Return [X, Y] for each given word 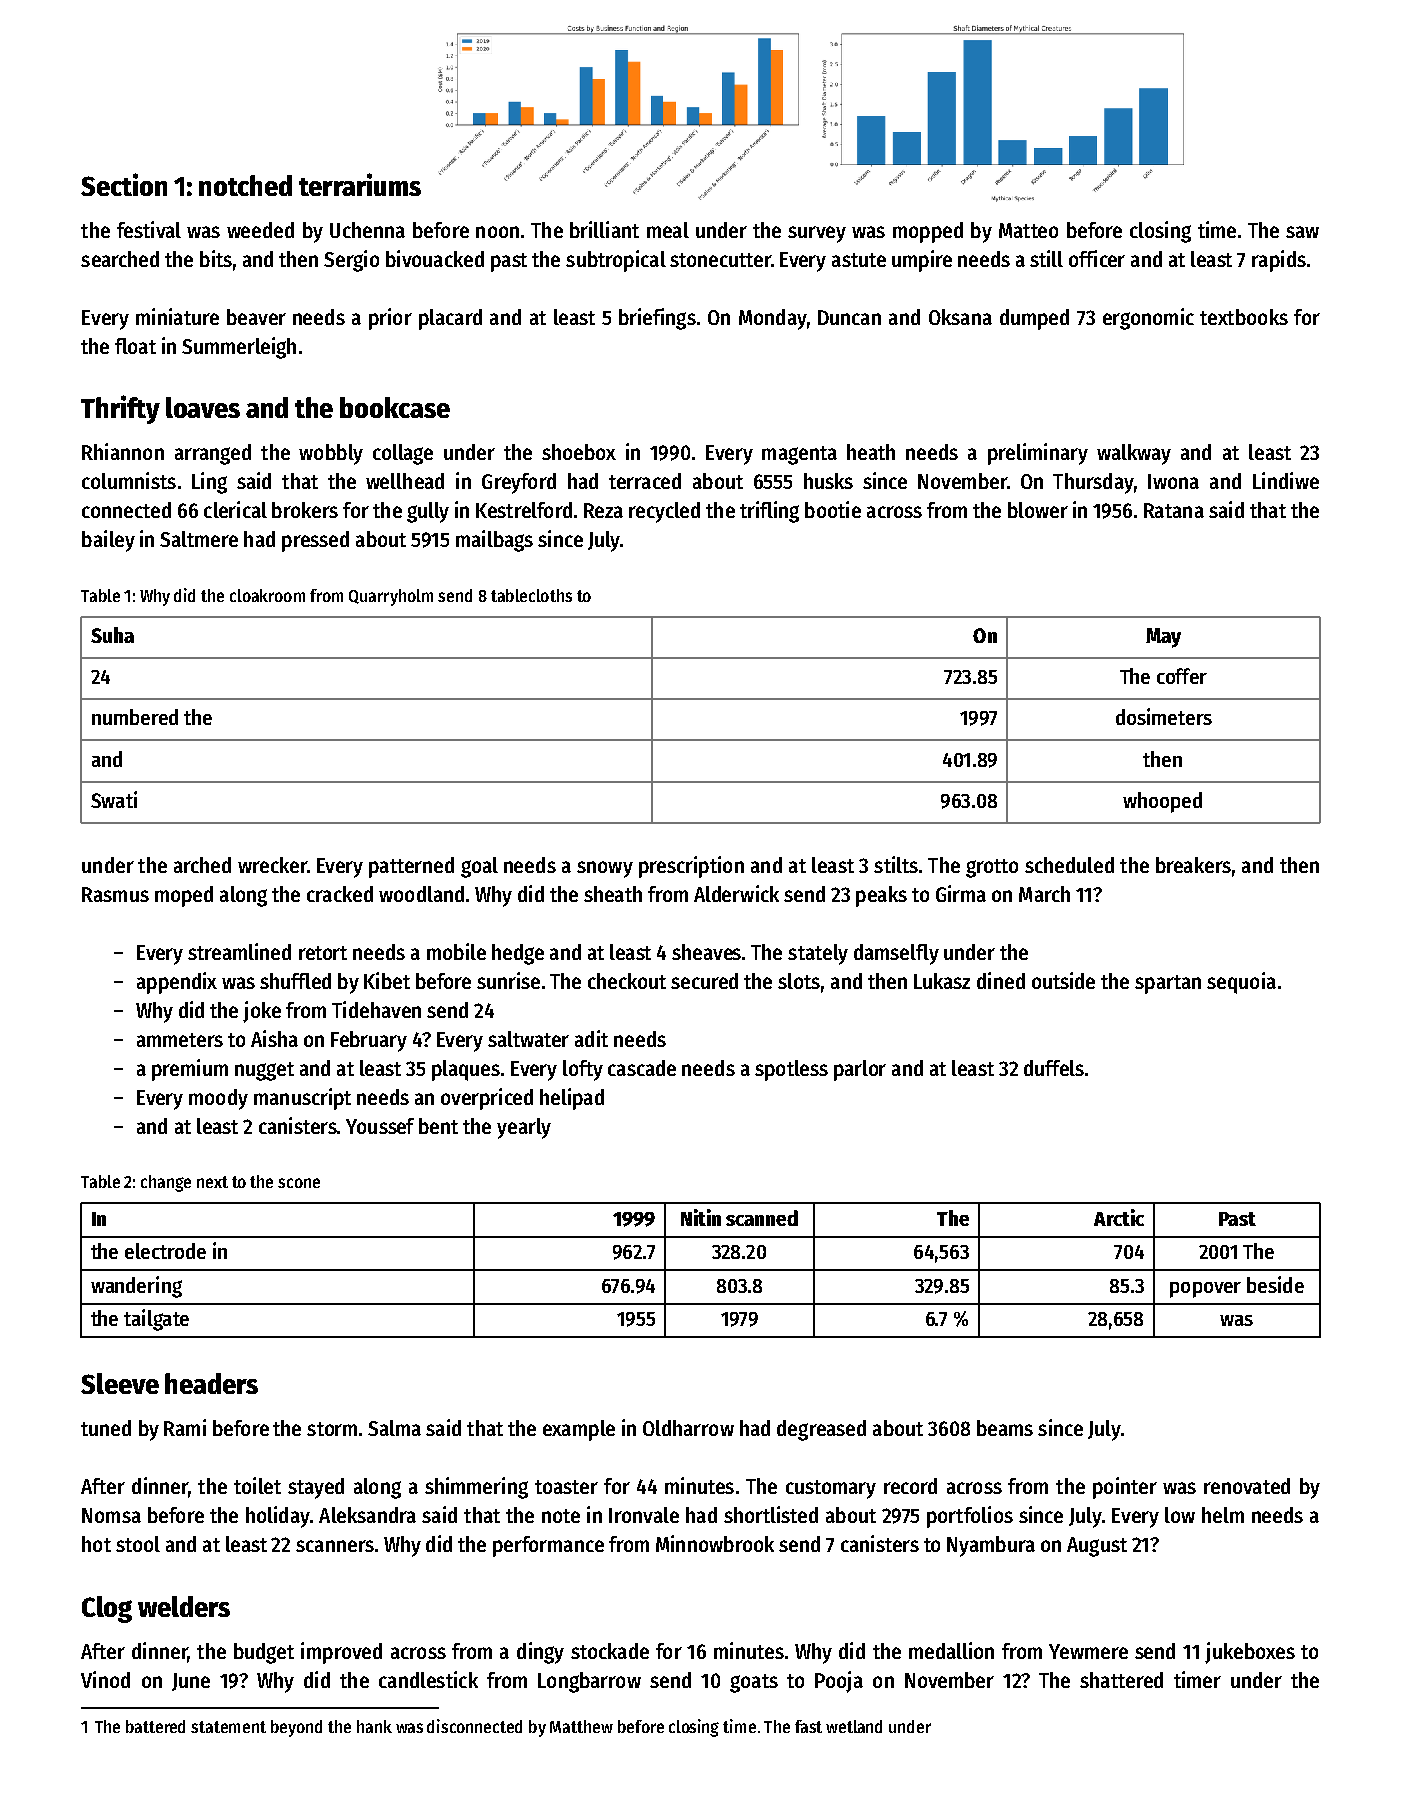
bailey [108, 541]
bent [438, 1126]
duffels [1054, 1068]
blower [1038, 510]
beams [1005, 1428]
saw [1302, 232]
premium [190, 1070]
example [579, 1430]
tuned [106, 1428]
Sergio [351, 261]
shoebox [579, 452]
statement [228, 1727]
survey [817, 234]
